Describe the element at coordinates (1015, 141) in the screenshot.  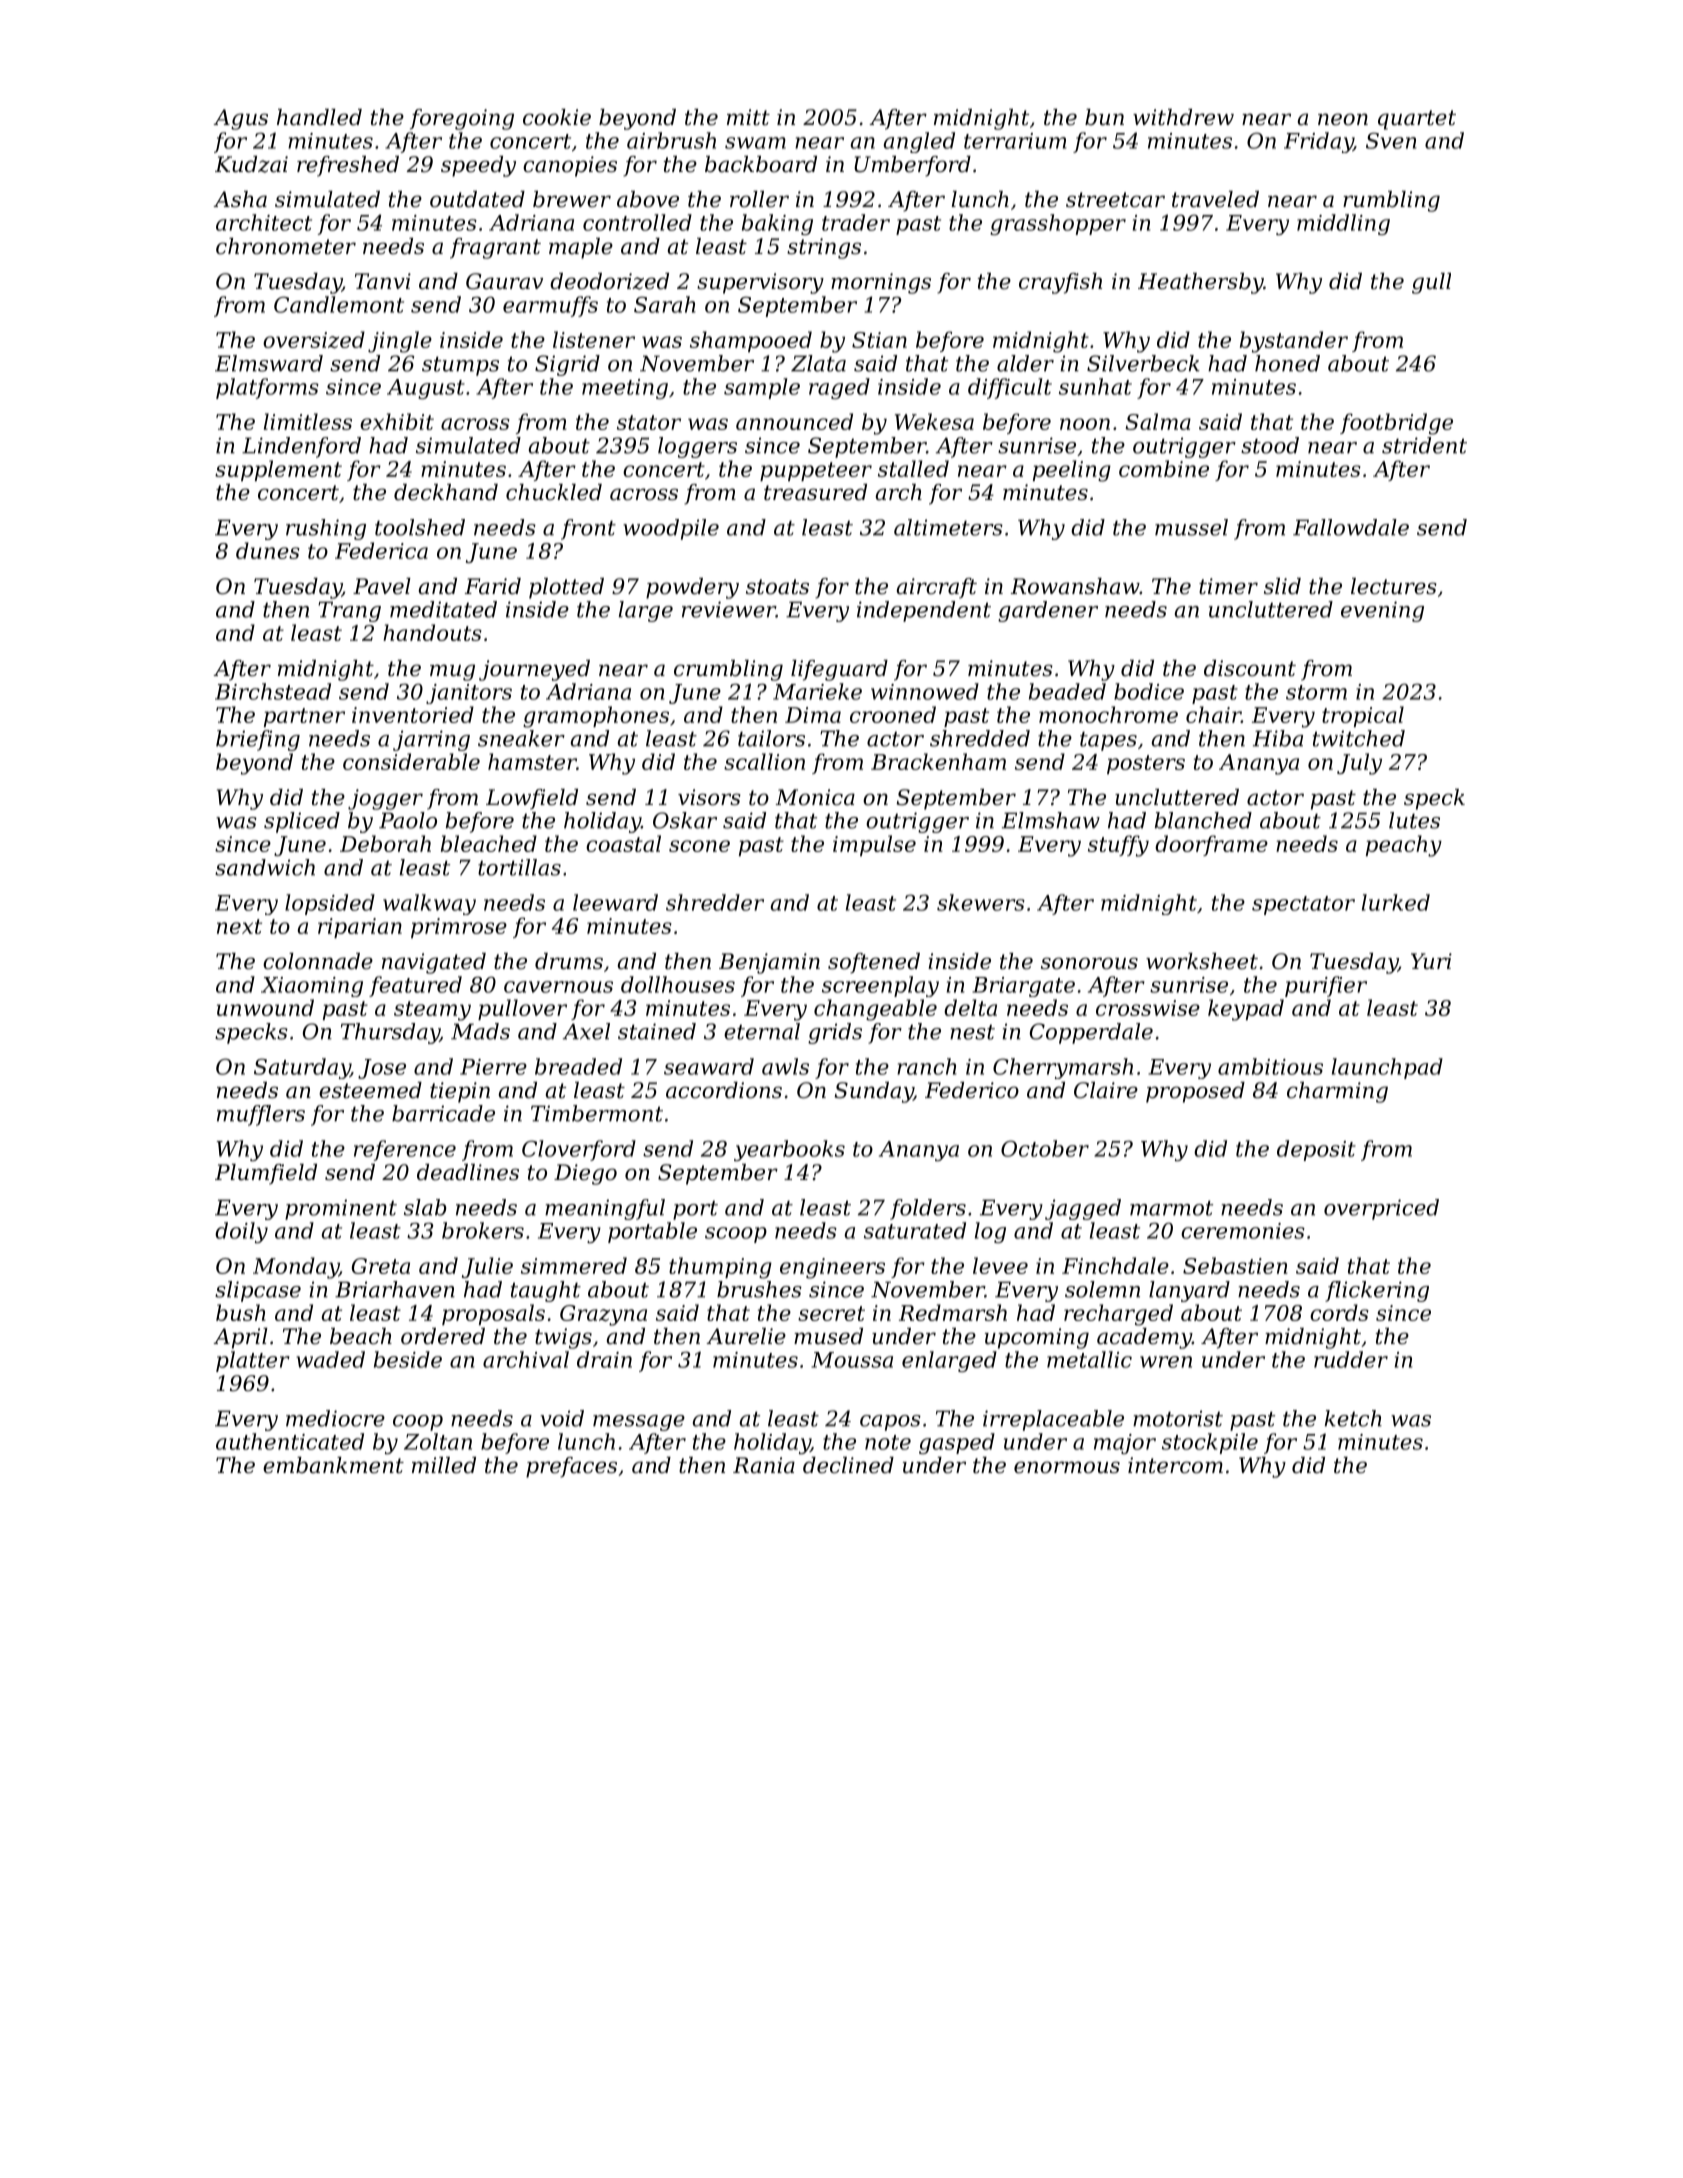
I see `terrarium` at that location.
